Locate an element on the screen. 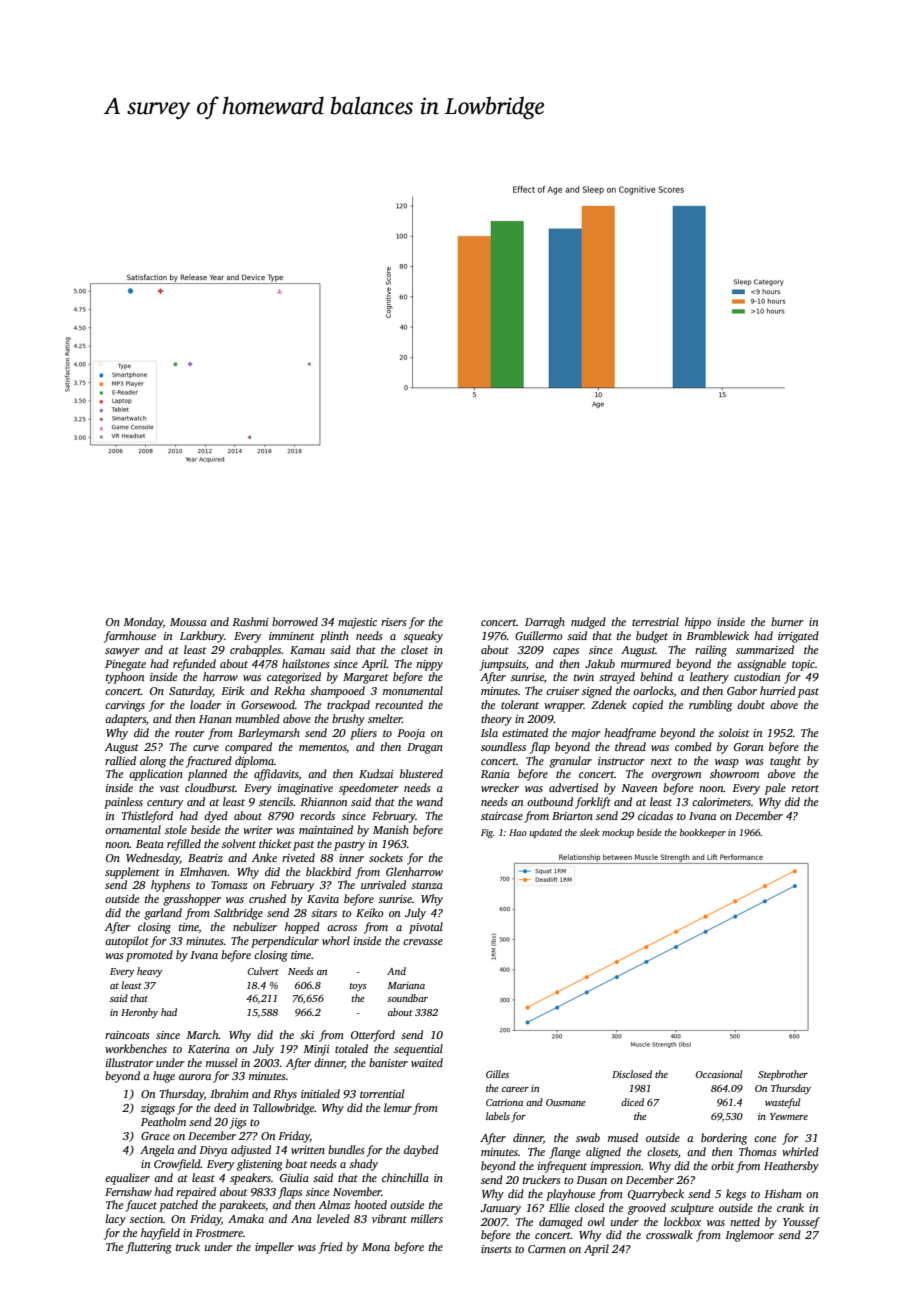  Naveen is located at coordinates (639, 788).
